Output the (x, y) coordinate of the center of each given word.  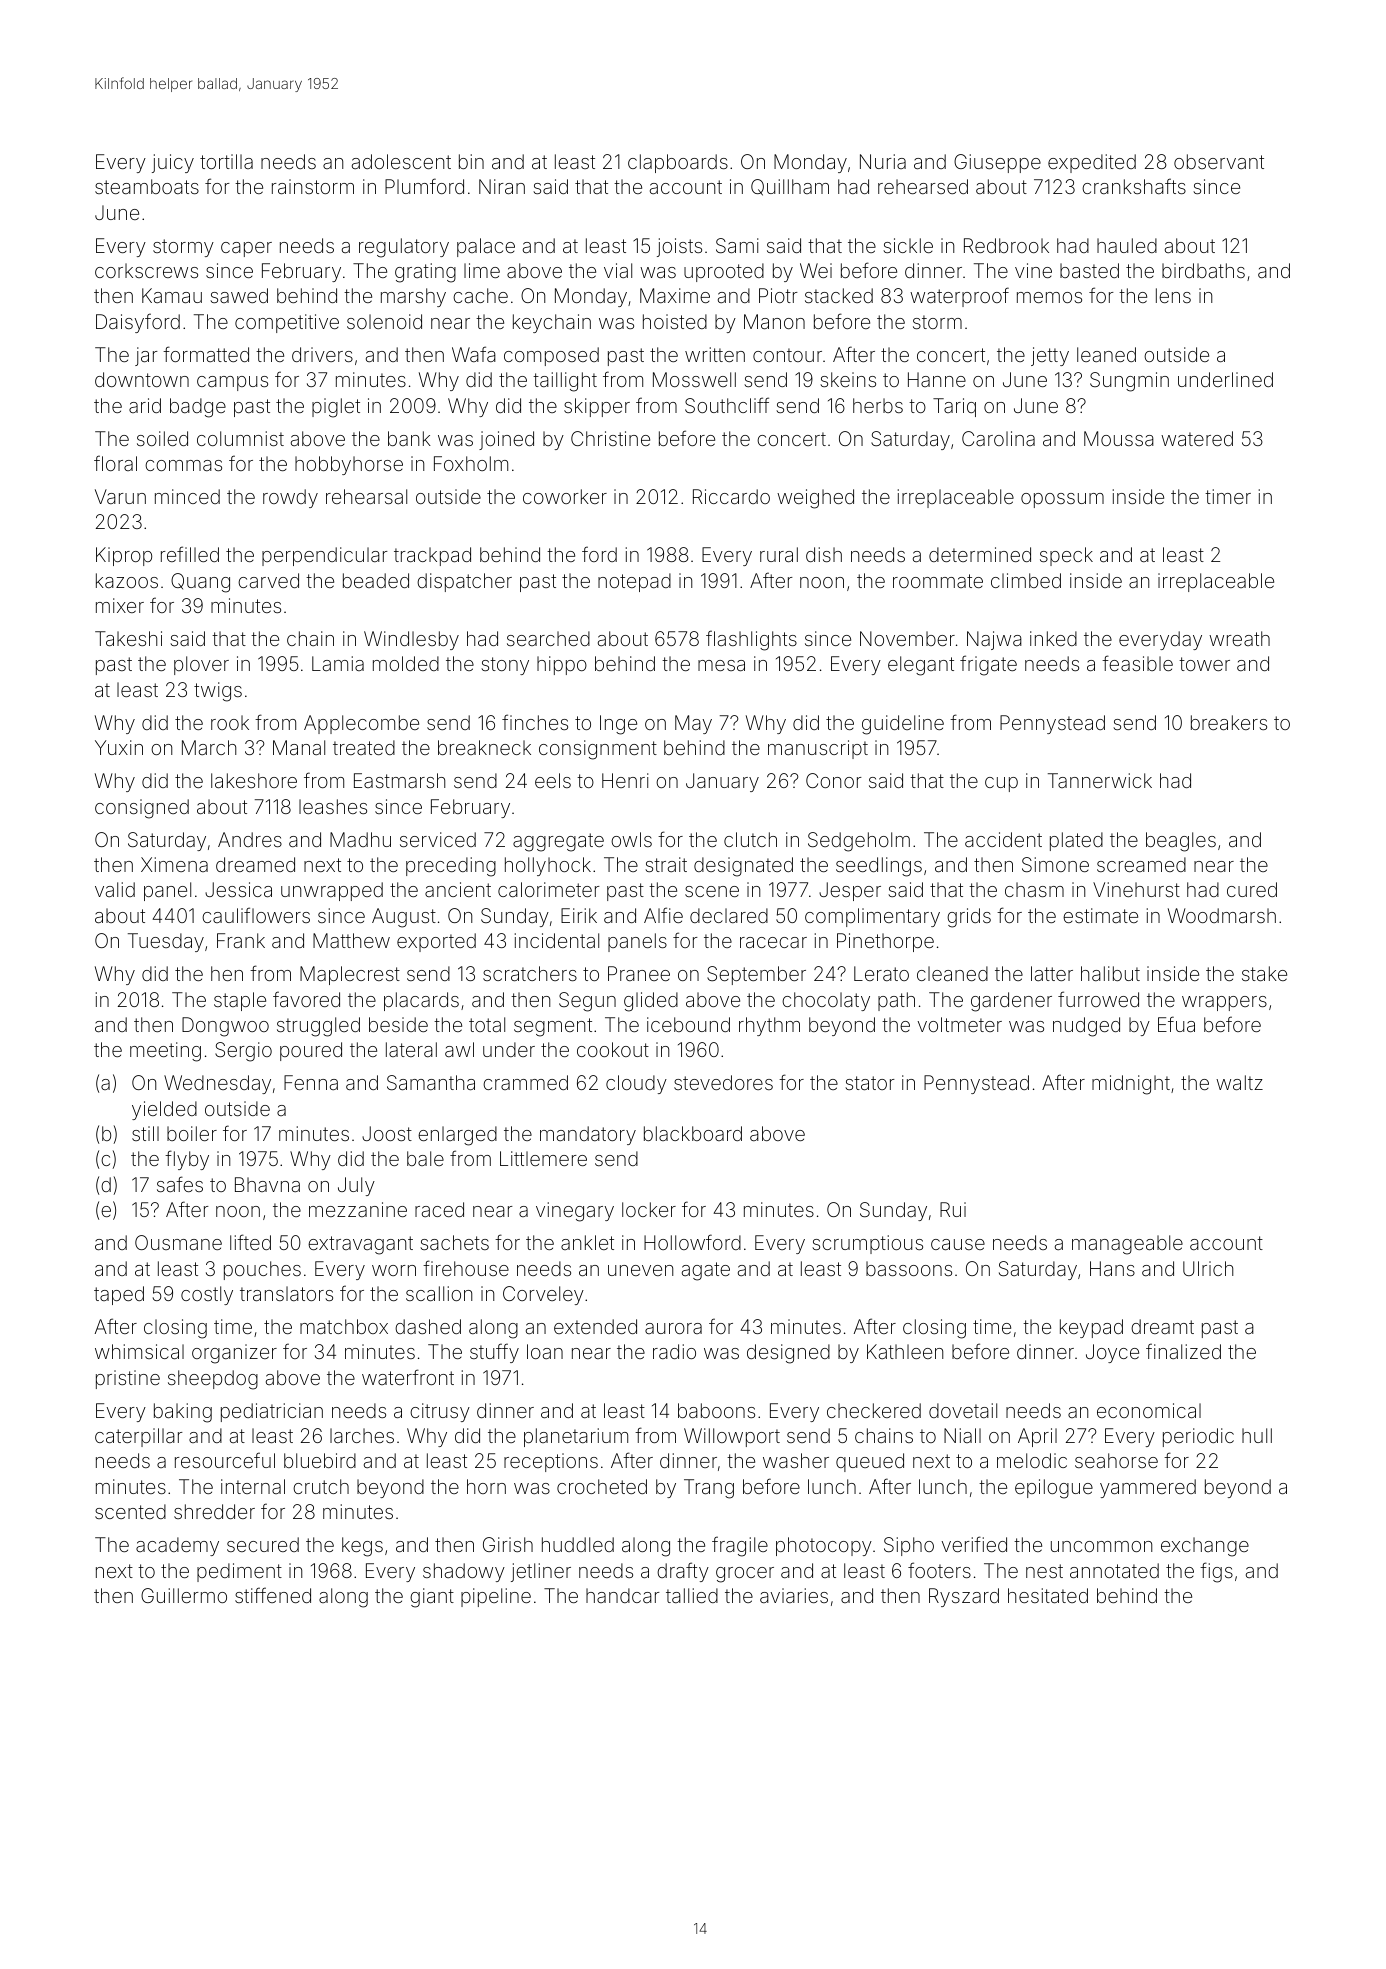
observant (1219, 161)
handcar (623, 1595)
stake (1264, 973)
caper (246, 249)
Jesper (850, 891)
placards (421, 1001)
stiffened (273, 1595)
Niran (502, 186)
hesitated (1048, 1595)
